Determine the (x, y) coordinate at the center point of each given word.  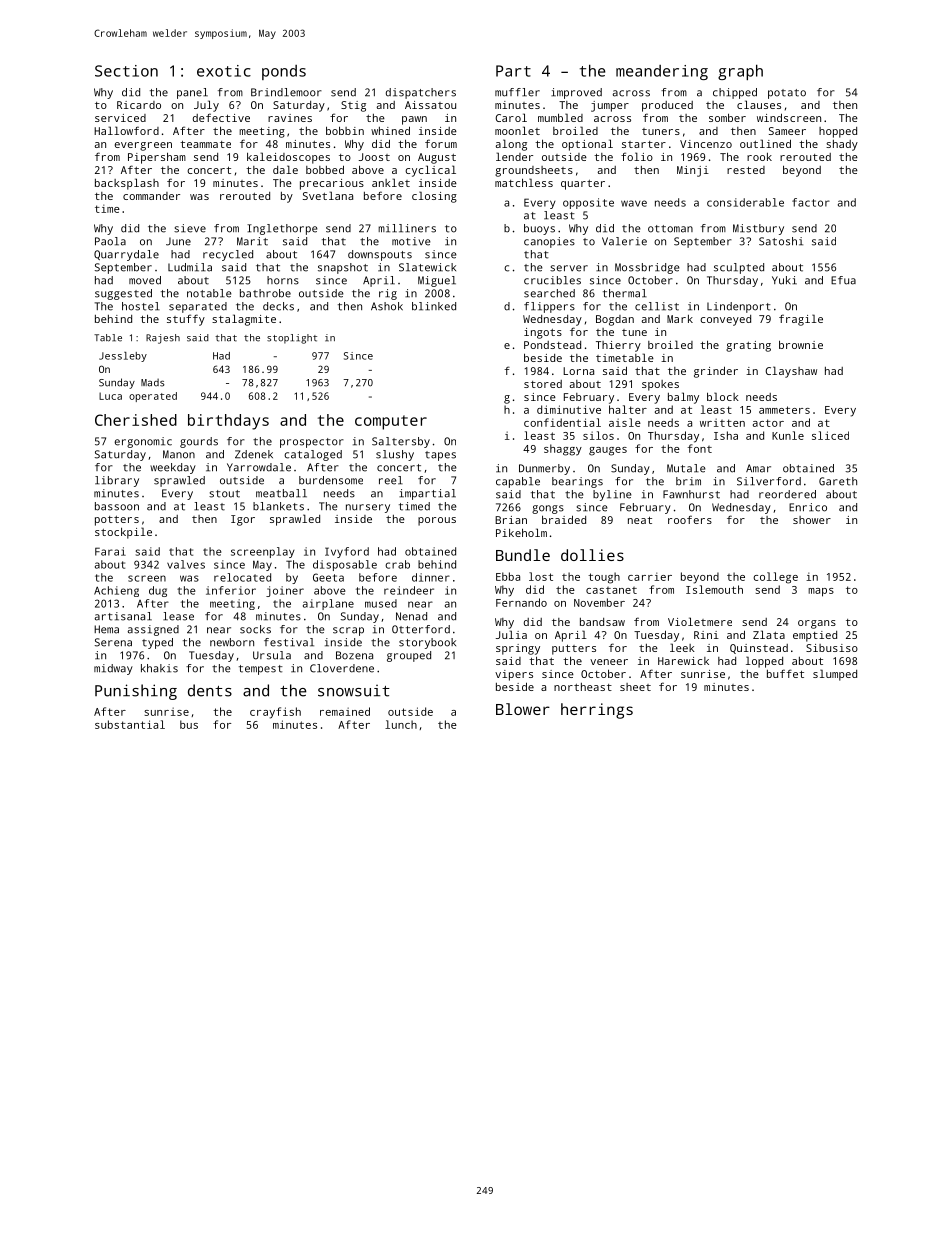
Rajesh (163, 339)
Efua (843, 280)
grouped (409, 656)
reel (391, 480)
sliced (830, 435)
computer (391, 422)
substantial (130, 724)
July (206, 106)
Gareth (838, 481)
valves (186, 564)
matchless (524, 182)
